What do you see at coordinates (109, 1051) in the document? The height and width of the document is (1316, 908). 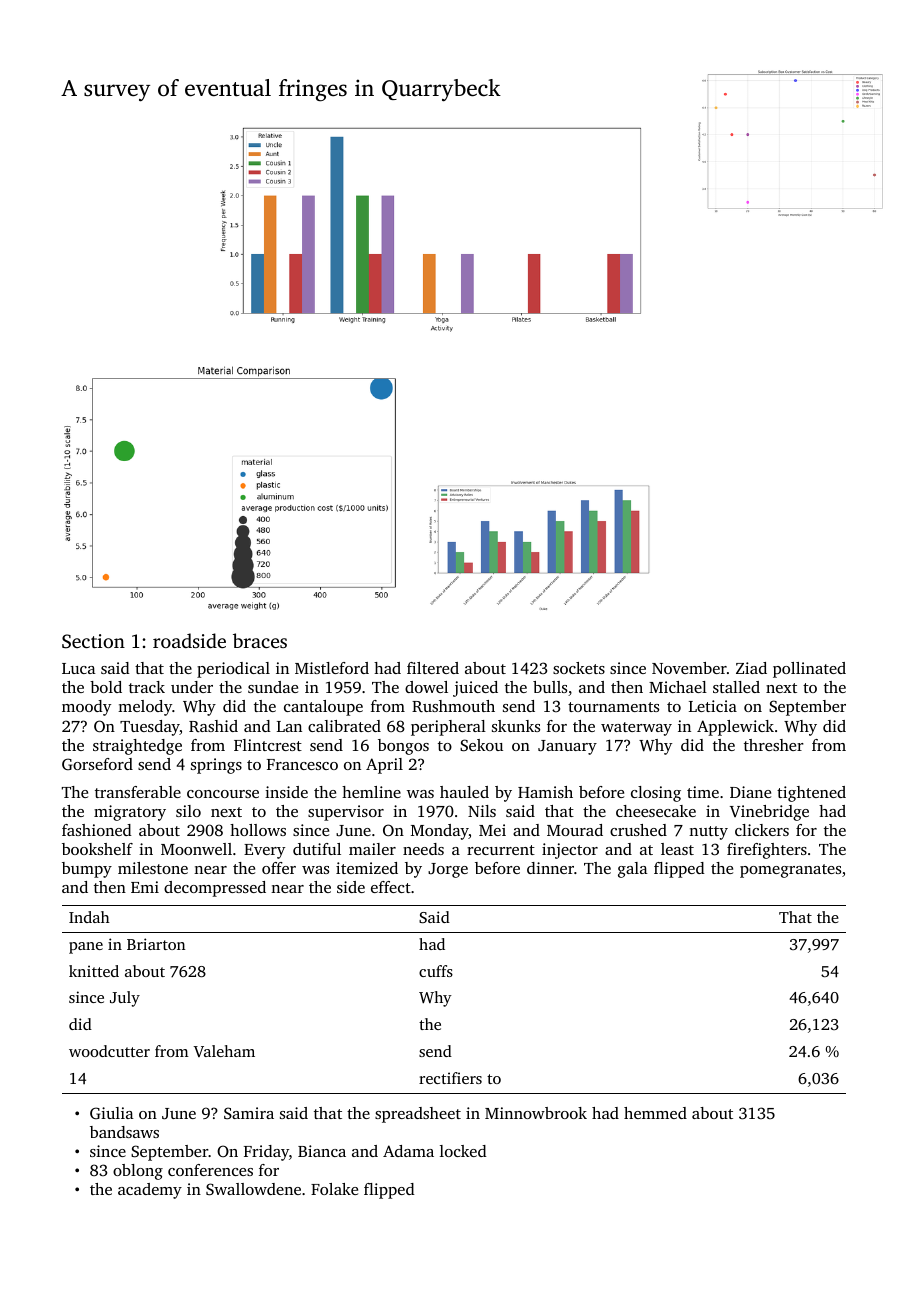 I see `woodcutter` at bounding box center [109, 1051].
